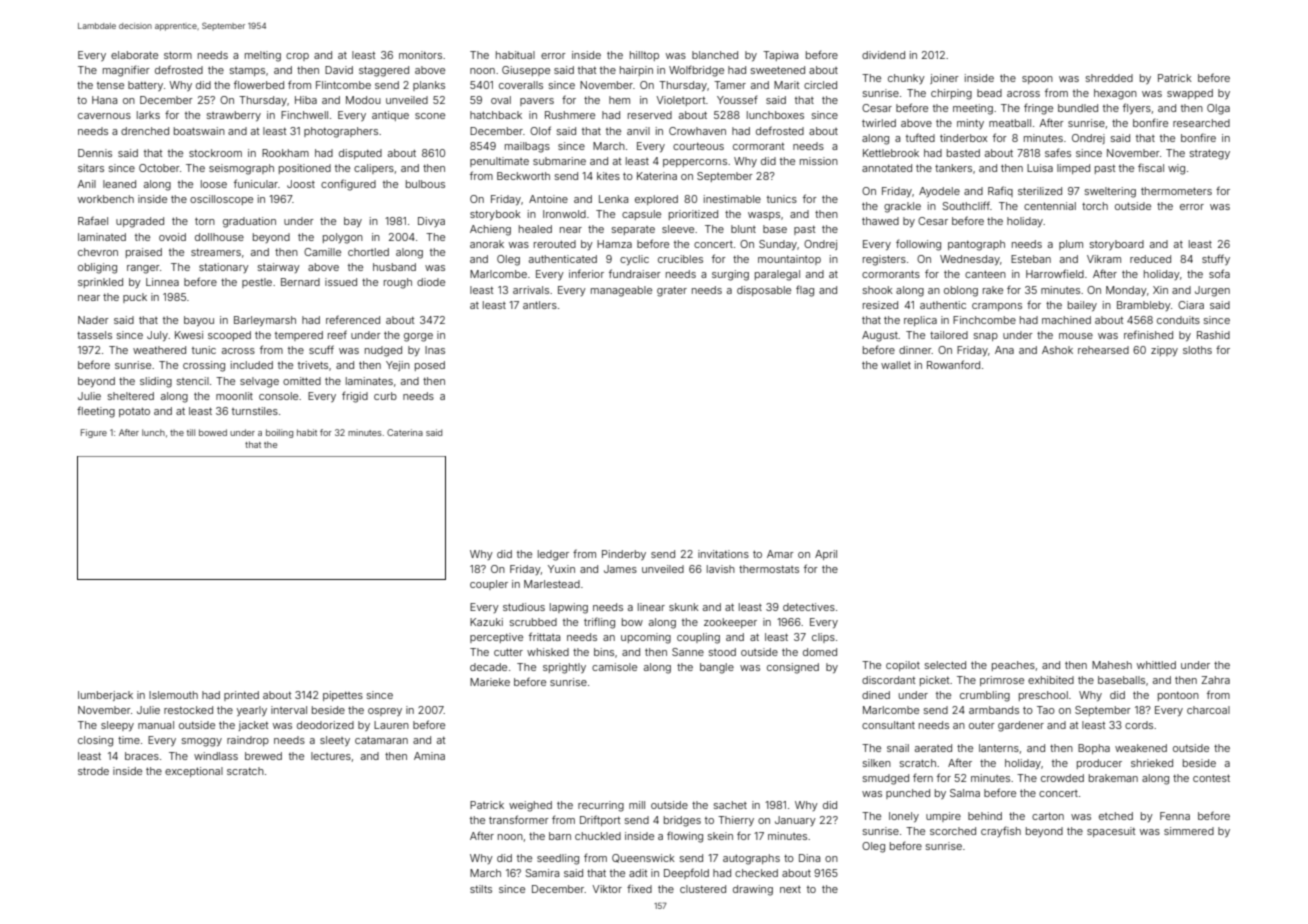 The width and height of the screenshot is (1308, 924). I want to click on next, so click(790, 889).
